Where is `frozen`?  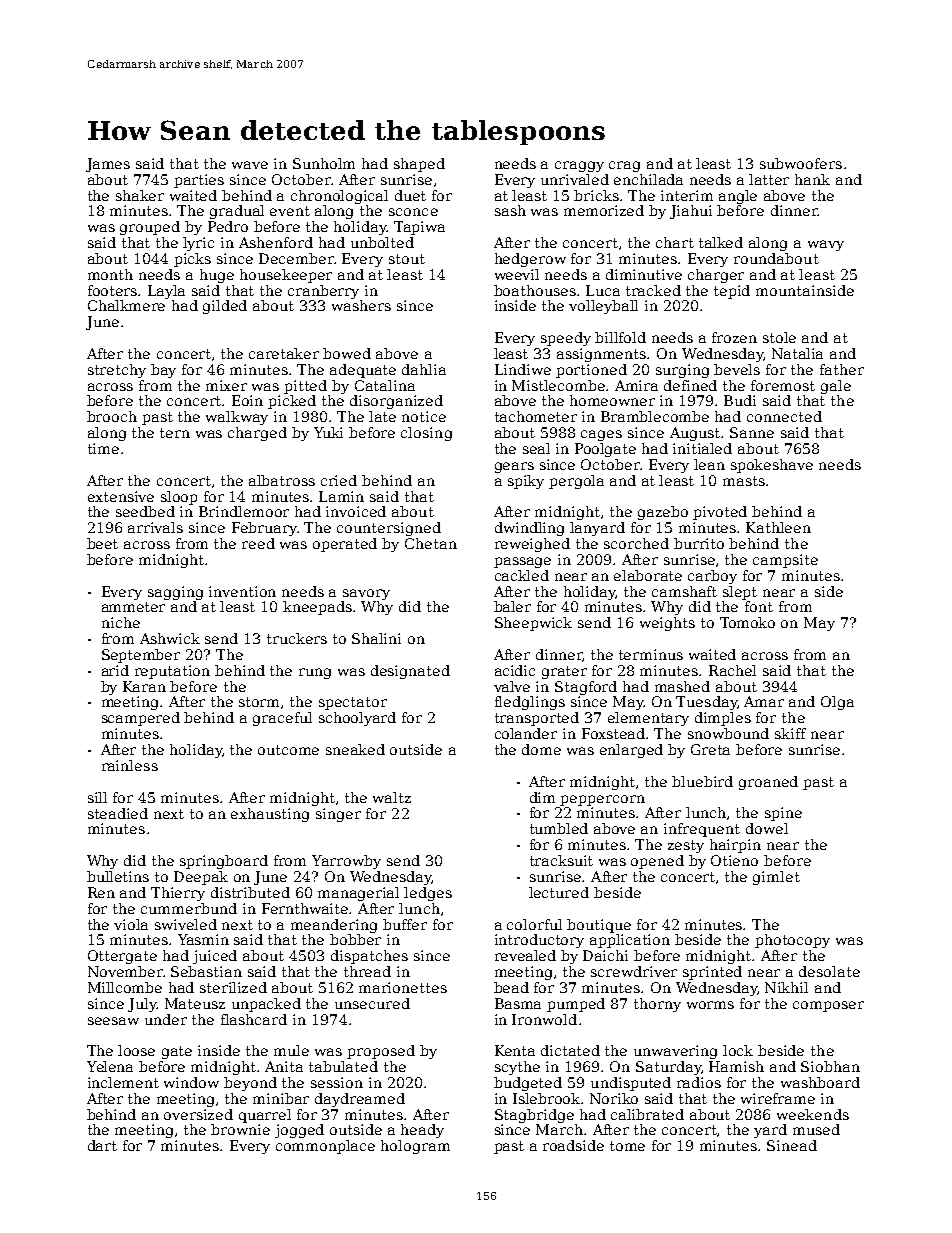
frozen is located at coordinates (734, 337).
